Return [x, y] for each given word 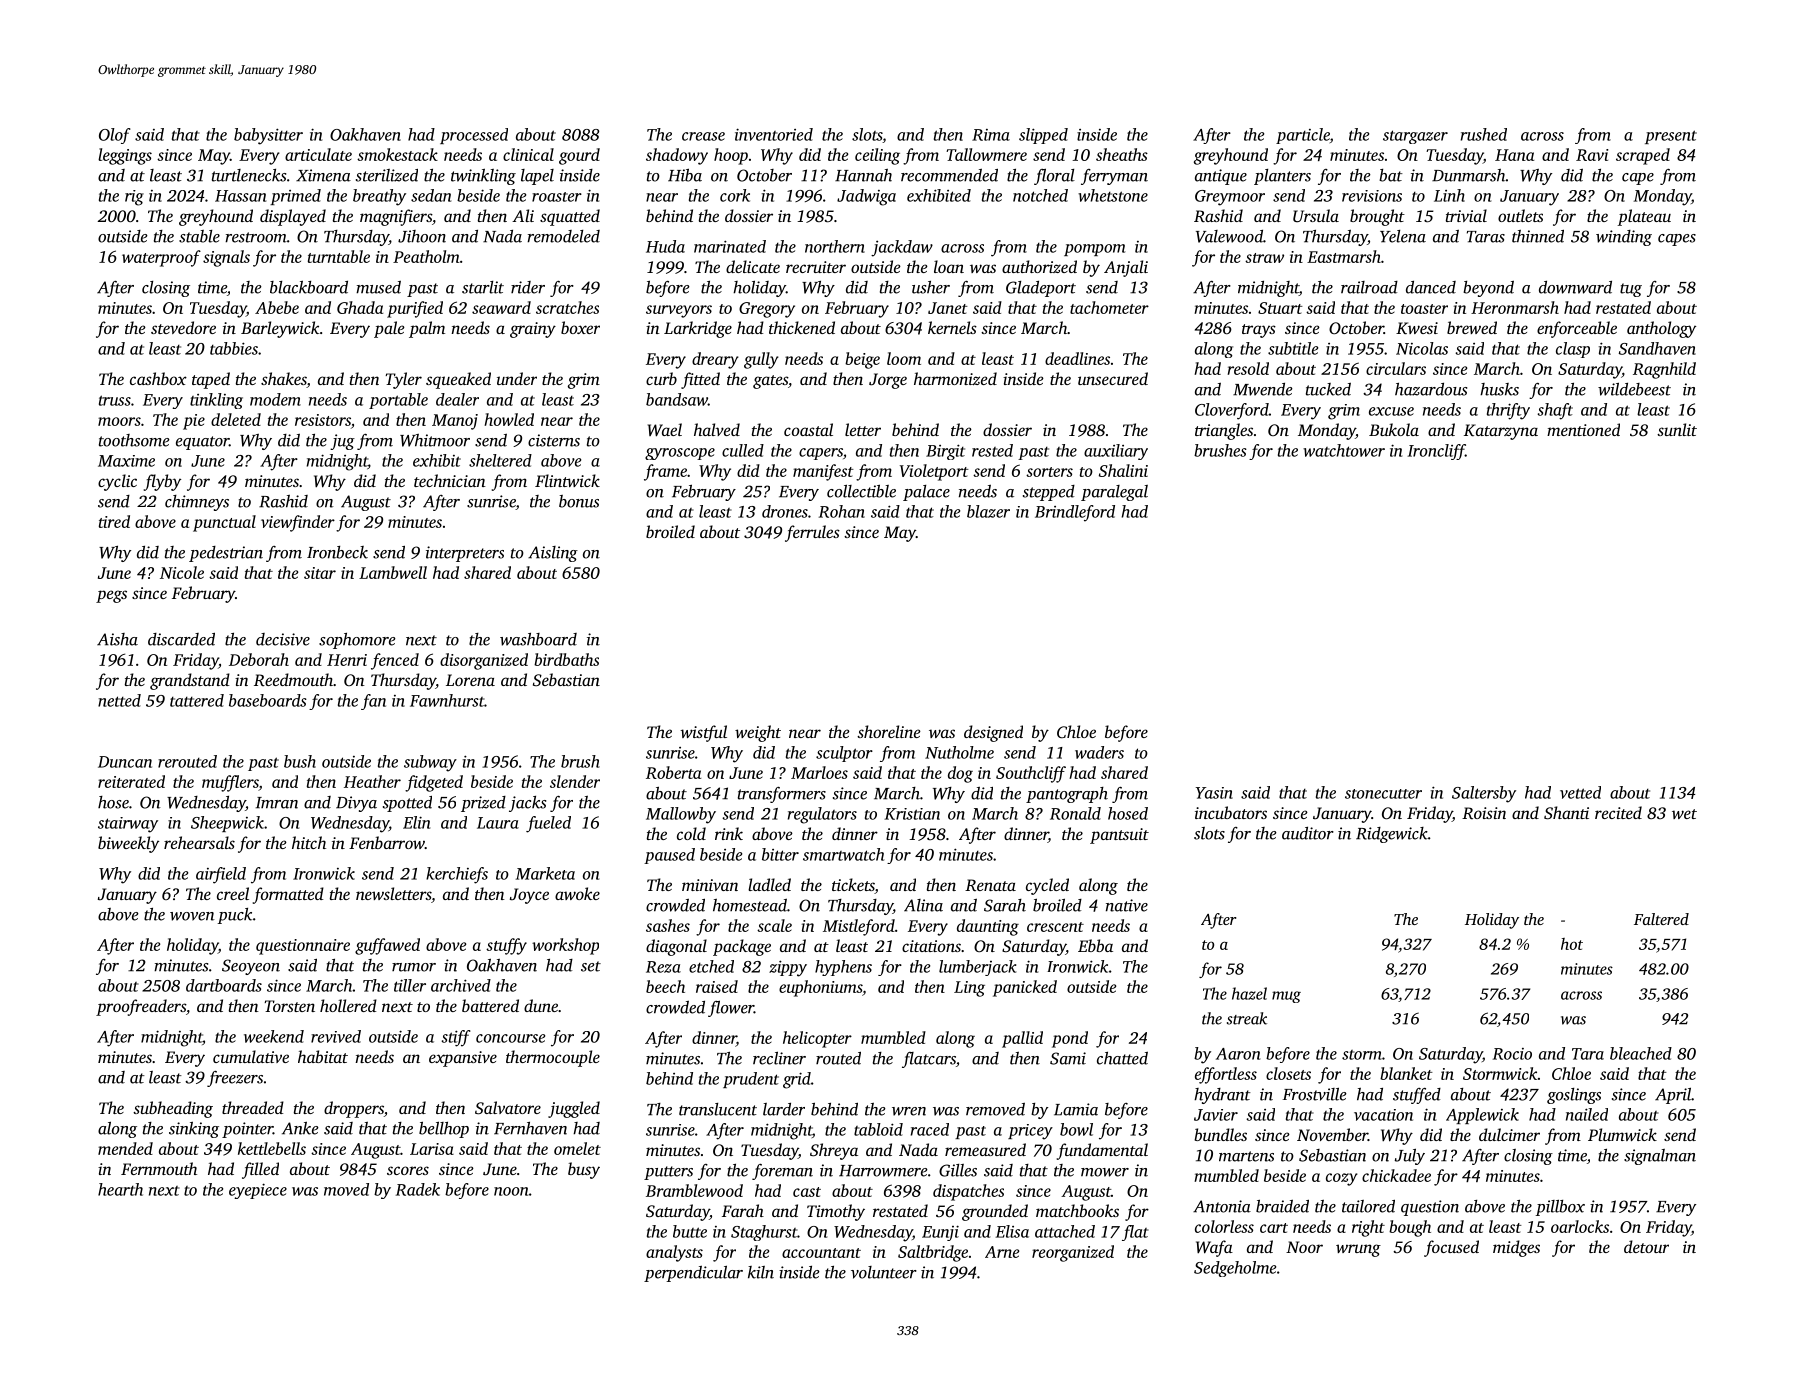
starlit [483, 287]
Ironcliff [1436, 452]
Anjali [1126, 268]
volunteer [884, 1272]
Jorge [888, 381]
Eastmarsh [1344, 256]
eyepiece [258, 1191]
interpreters [465, 554]
